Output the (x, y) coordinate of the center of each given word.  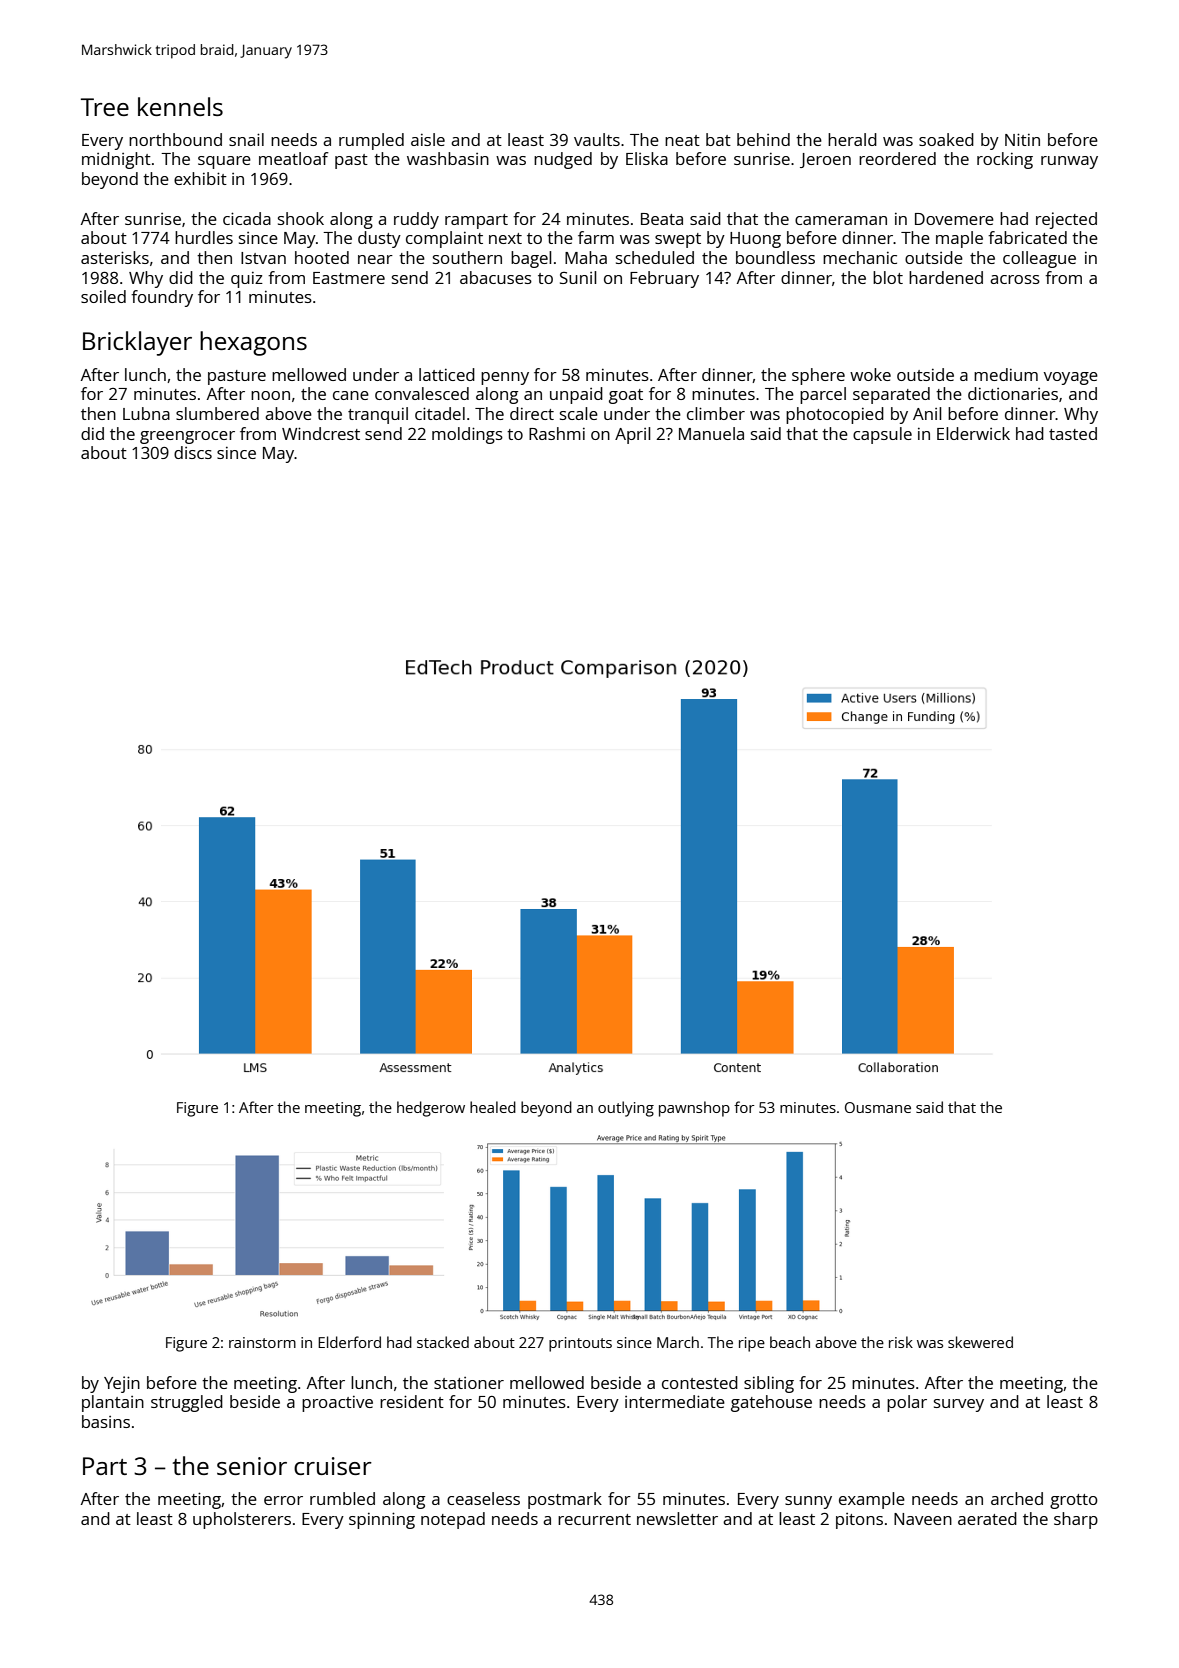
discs (193, 452)
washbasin (448, 158)
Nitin (1022, 139)
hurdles (204, 237)
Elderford (349, 1342)
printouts (580, 1344)
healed (493, 1107)
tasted (1073, 433)
